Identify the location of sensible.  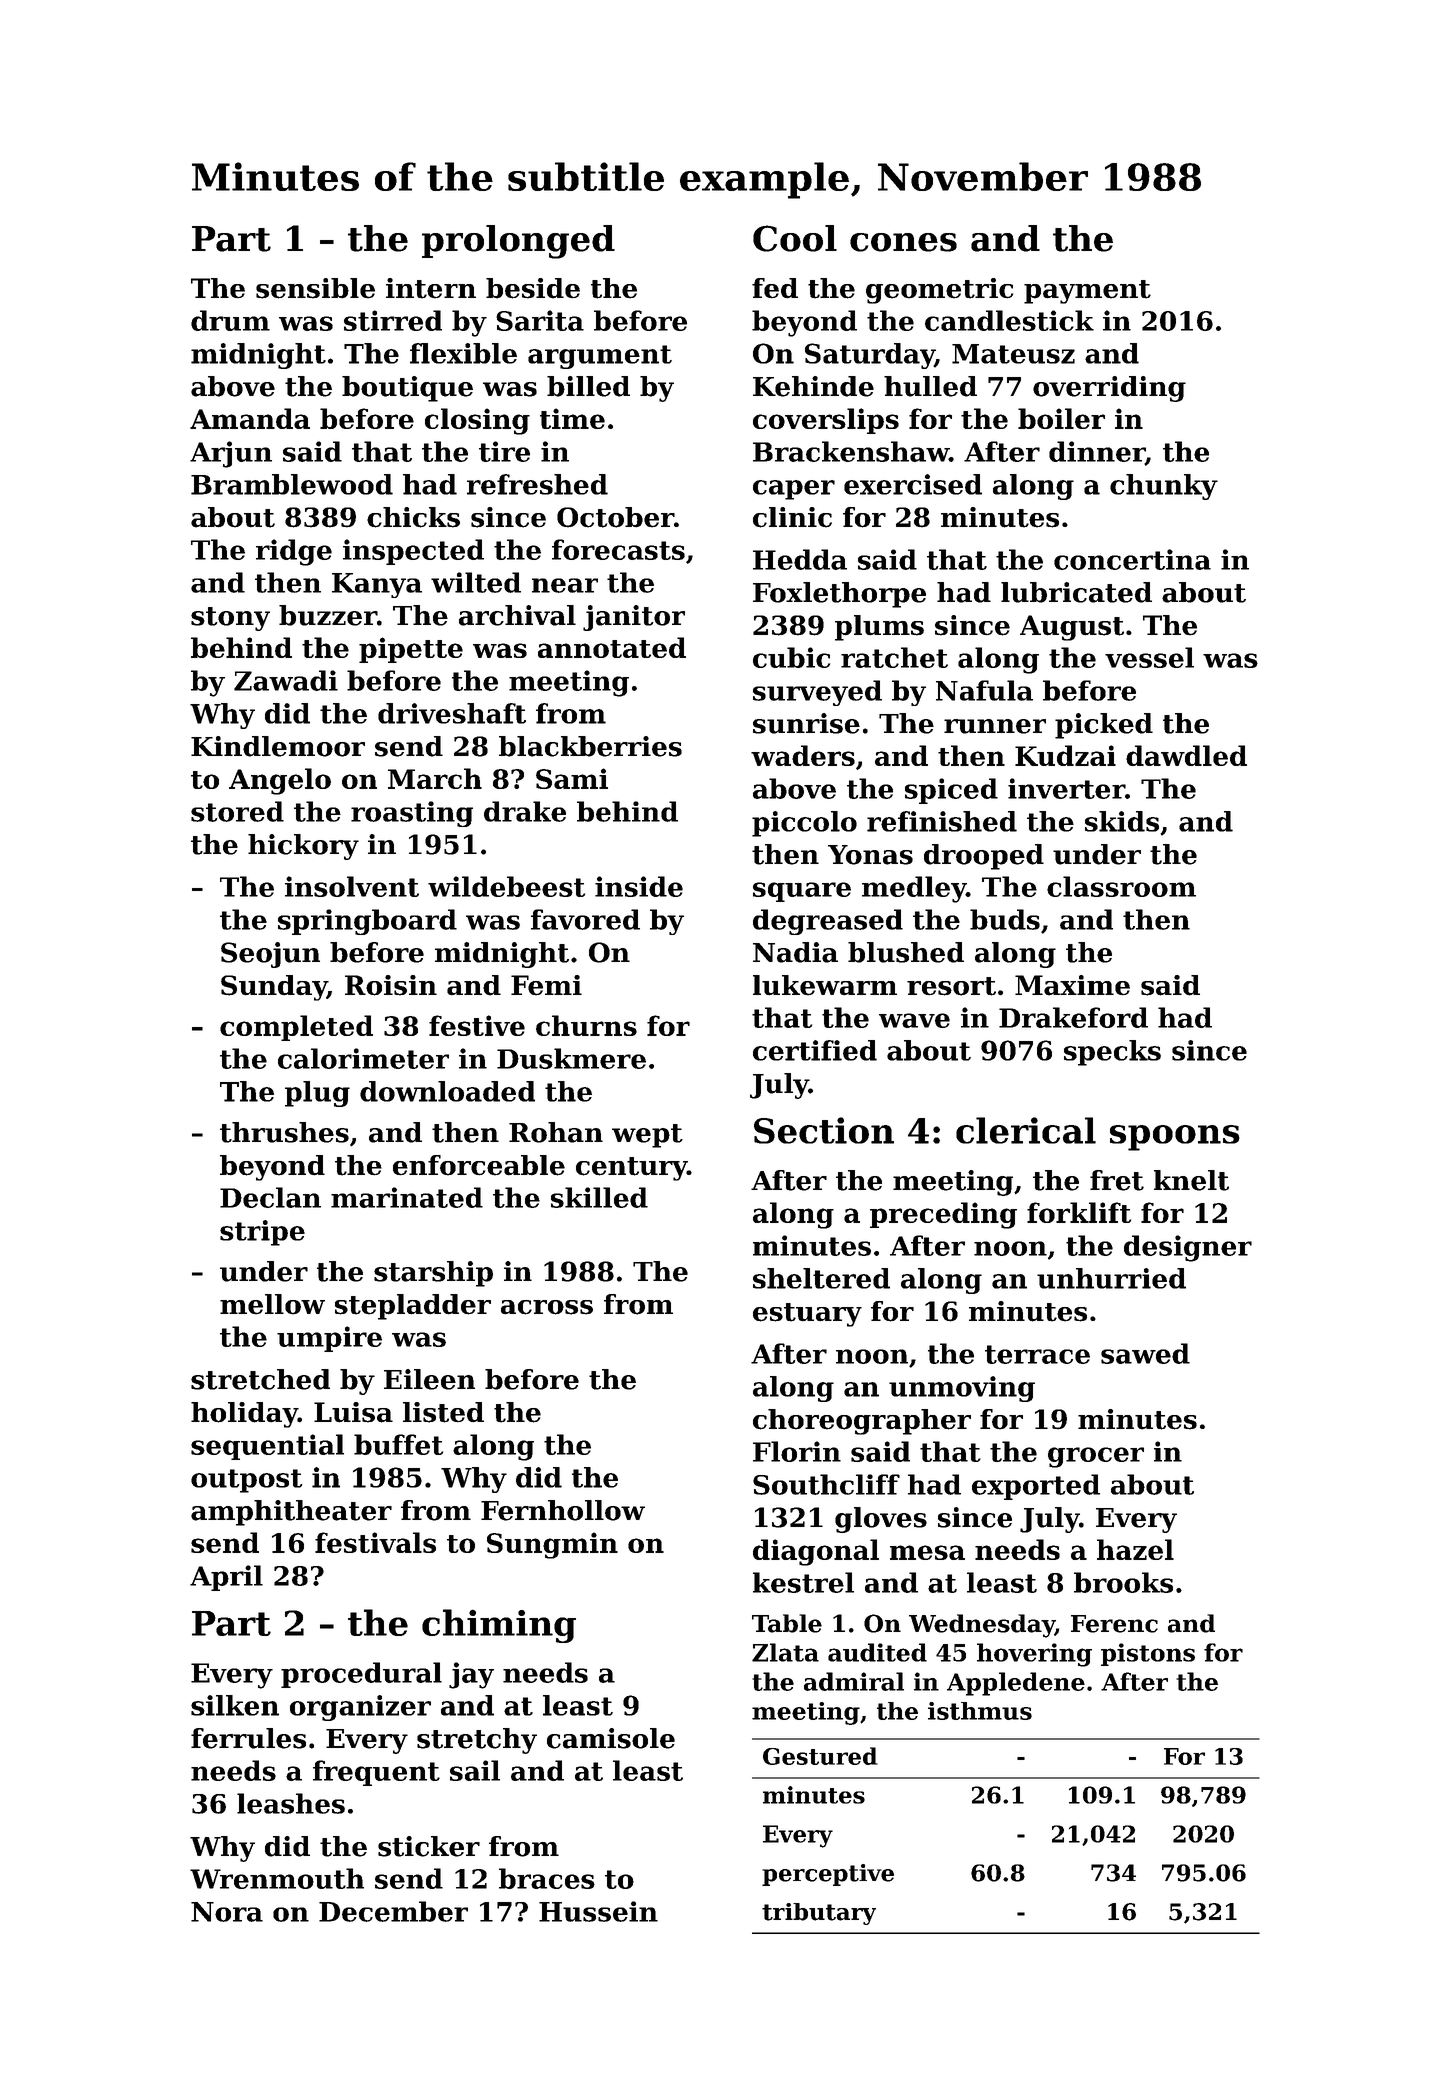
(315, 288).
